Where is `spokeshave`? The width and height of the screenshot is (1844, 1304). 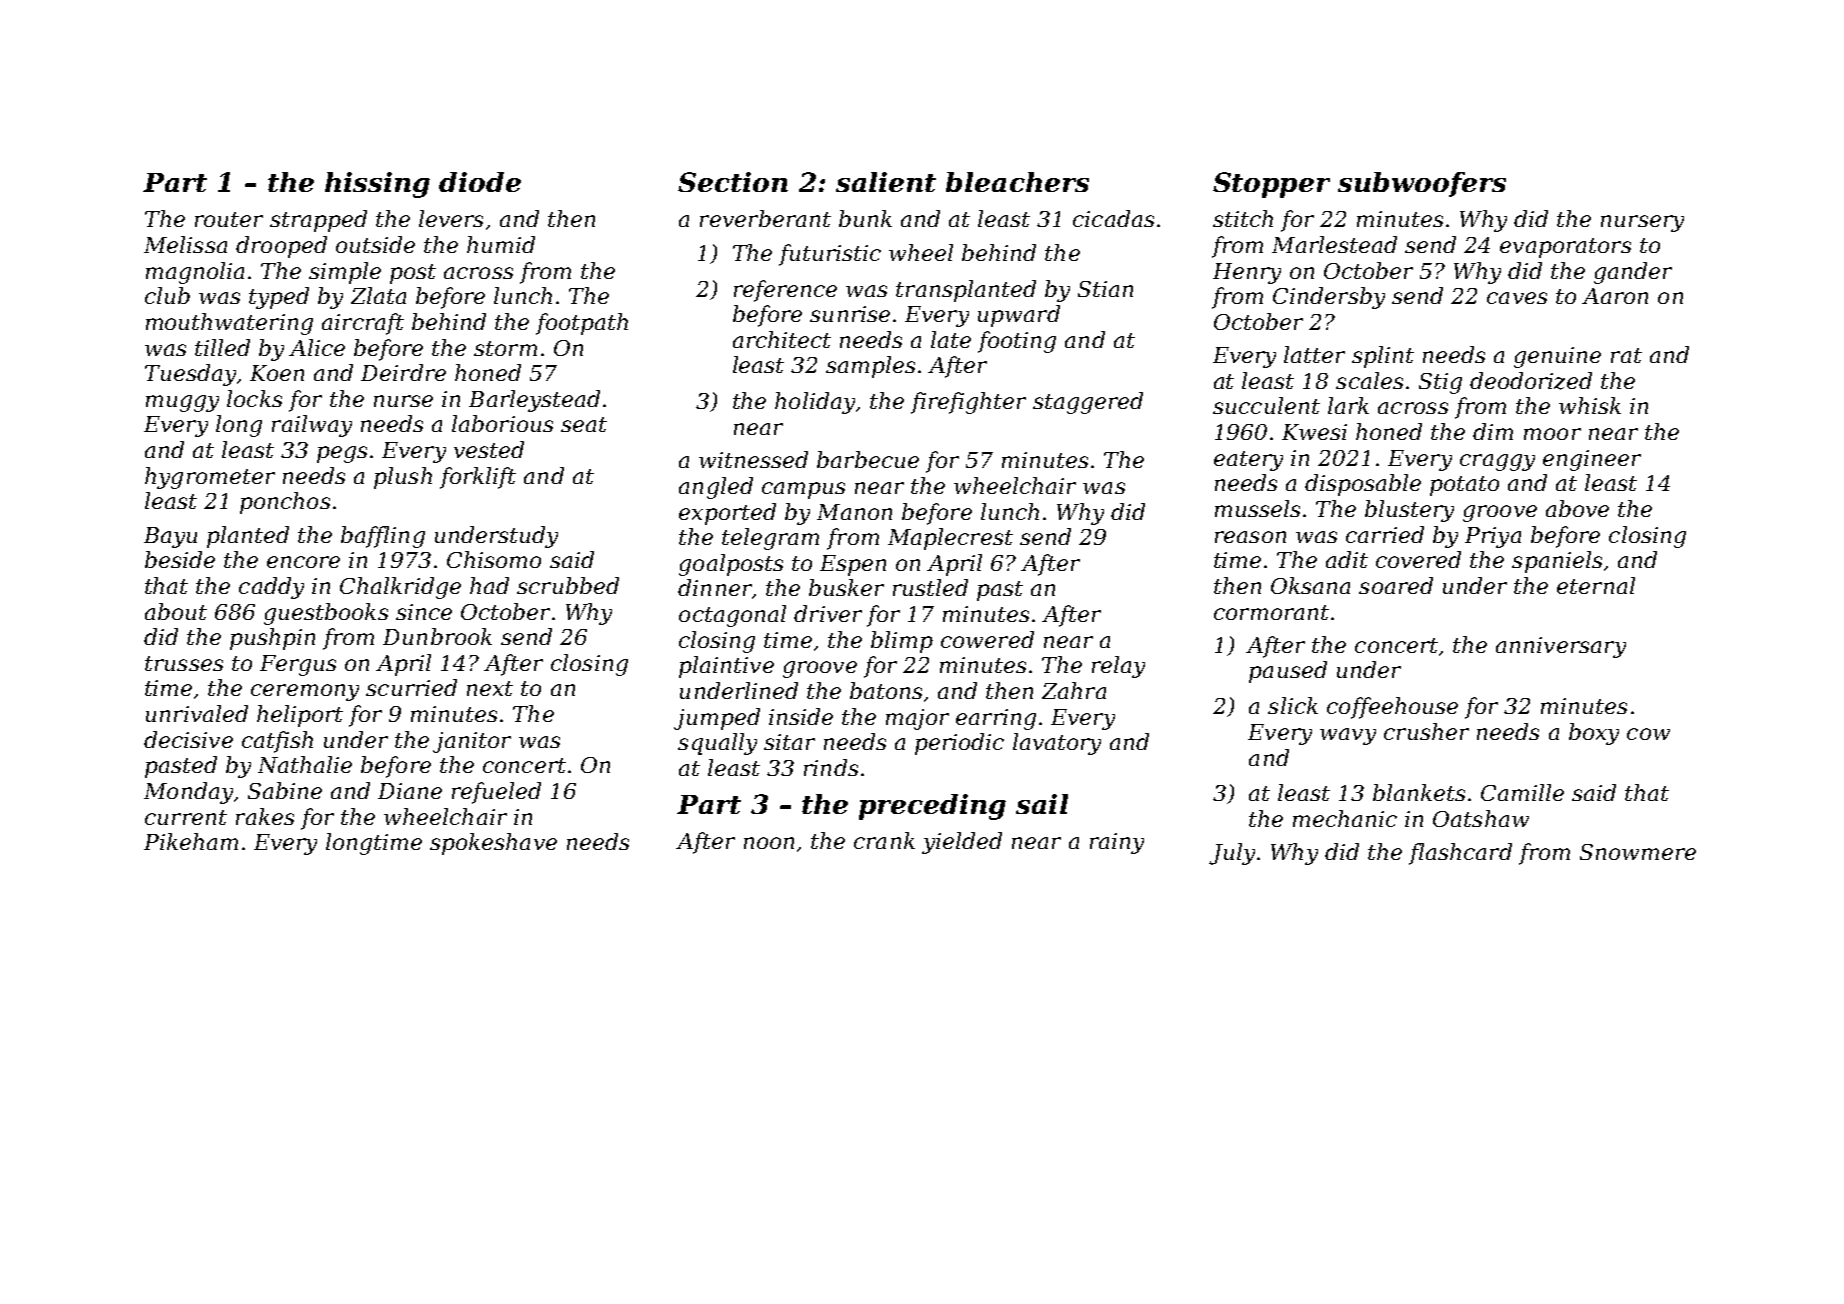
spokeshave is located at coordinates (493, 844).
